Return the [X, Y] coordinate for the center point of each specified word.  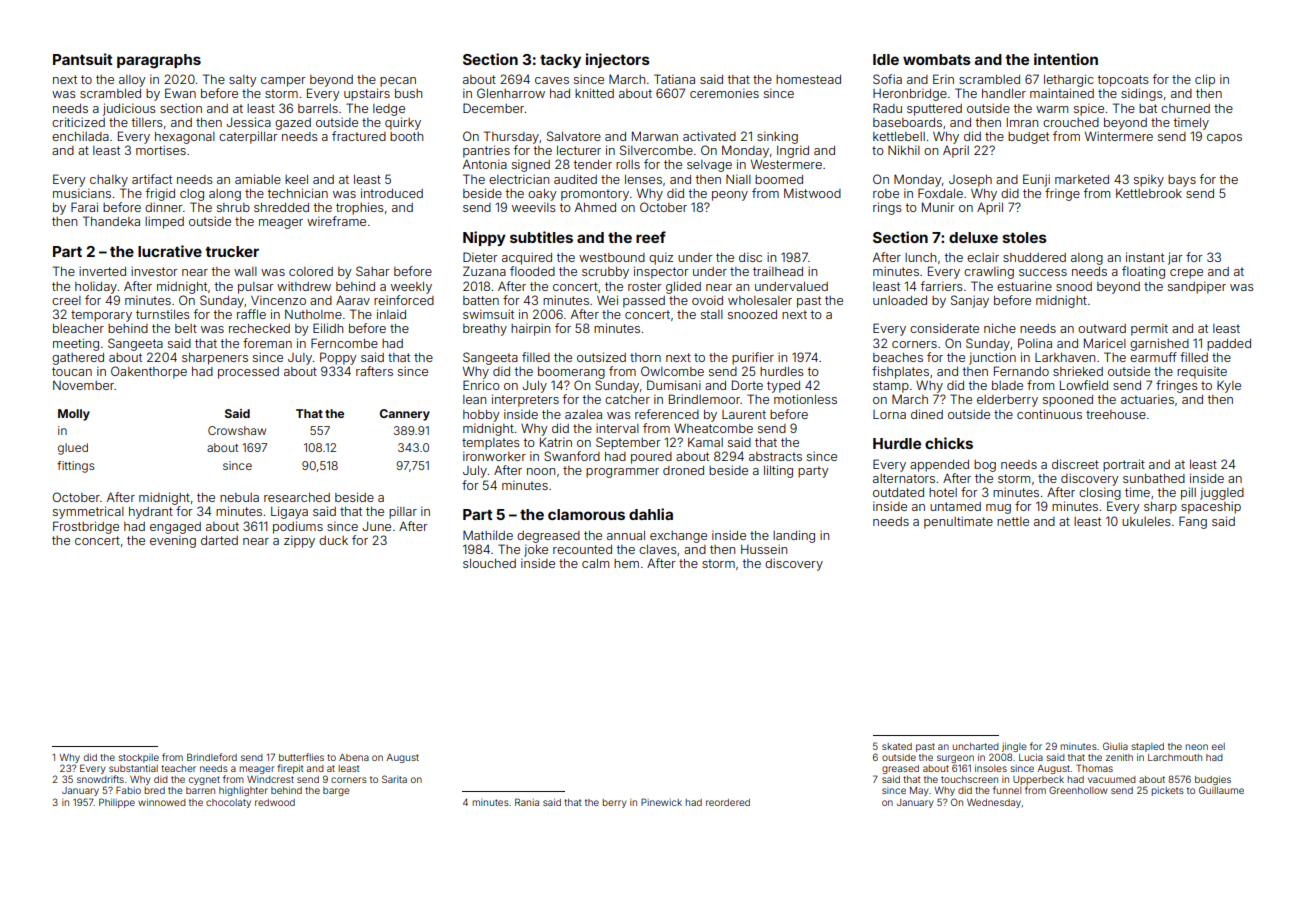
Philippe [117, 803]
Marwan [655, 136]
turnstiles [163, 314]
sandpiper [1197, 287]
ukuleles [1146, 521]
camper [283, 82]
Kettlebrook [1149, 193]
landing [794, 536]
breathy [485, 330]
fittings [76, 467]
